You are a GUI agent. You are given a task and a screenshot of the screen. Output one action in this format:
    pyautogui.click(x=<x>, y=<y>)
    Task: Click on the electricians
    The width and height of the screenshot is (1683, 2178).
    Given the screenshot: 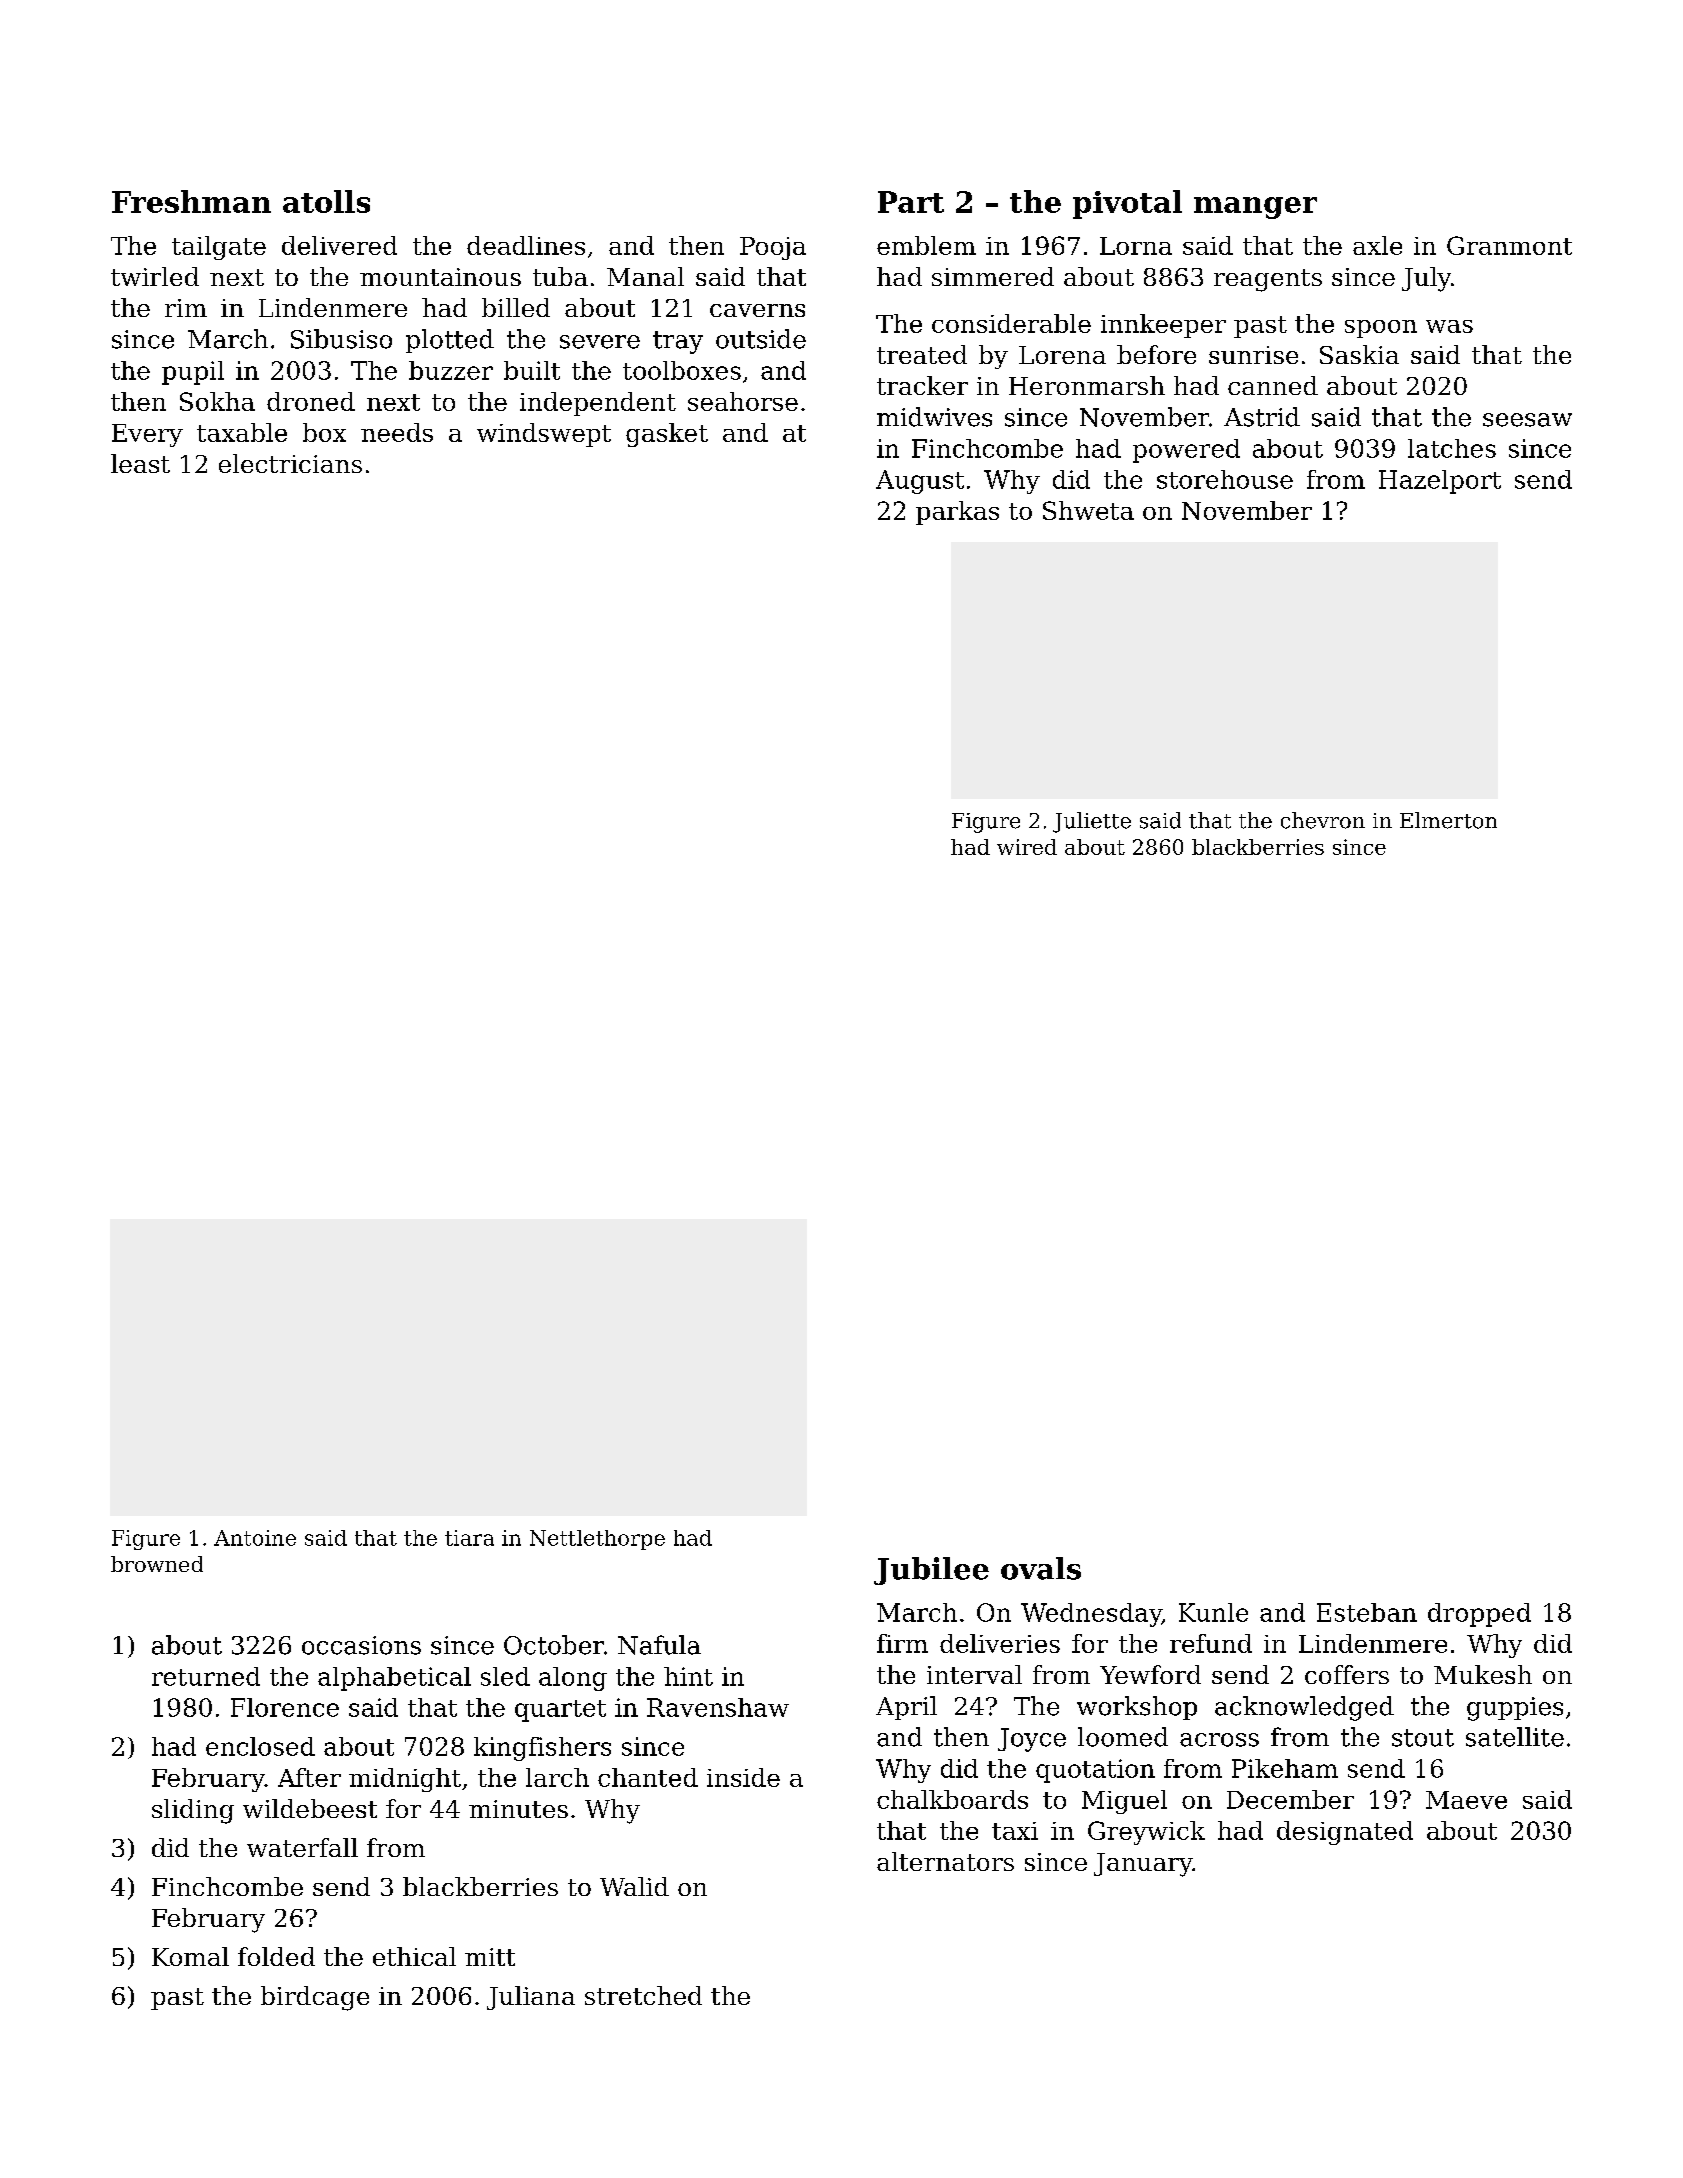 What is the action you would take?
    pyautogui.click(x=290, y=463)
